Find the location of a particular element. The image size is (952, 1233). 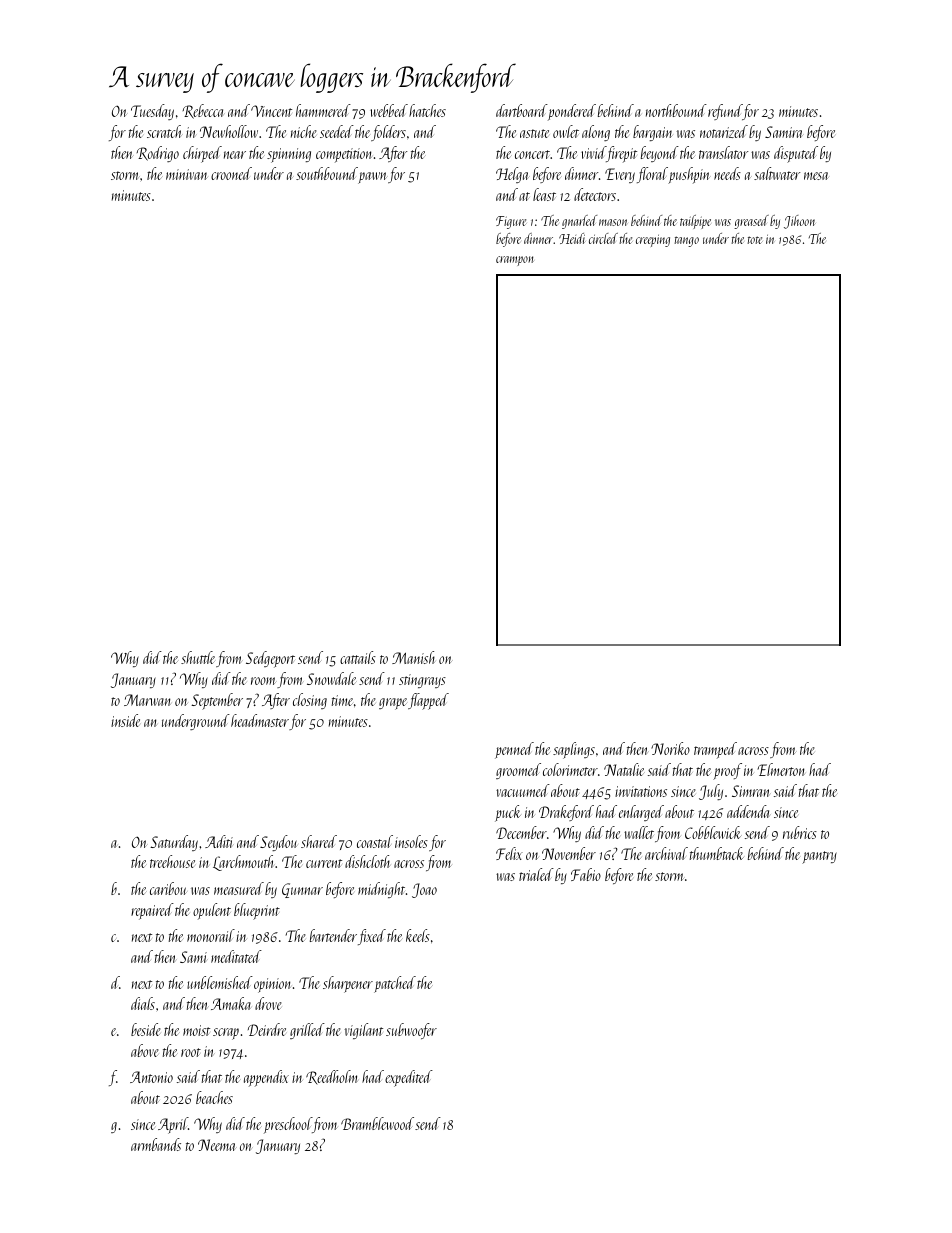

Tuesday is located at coordinates (152, 112).
